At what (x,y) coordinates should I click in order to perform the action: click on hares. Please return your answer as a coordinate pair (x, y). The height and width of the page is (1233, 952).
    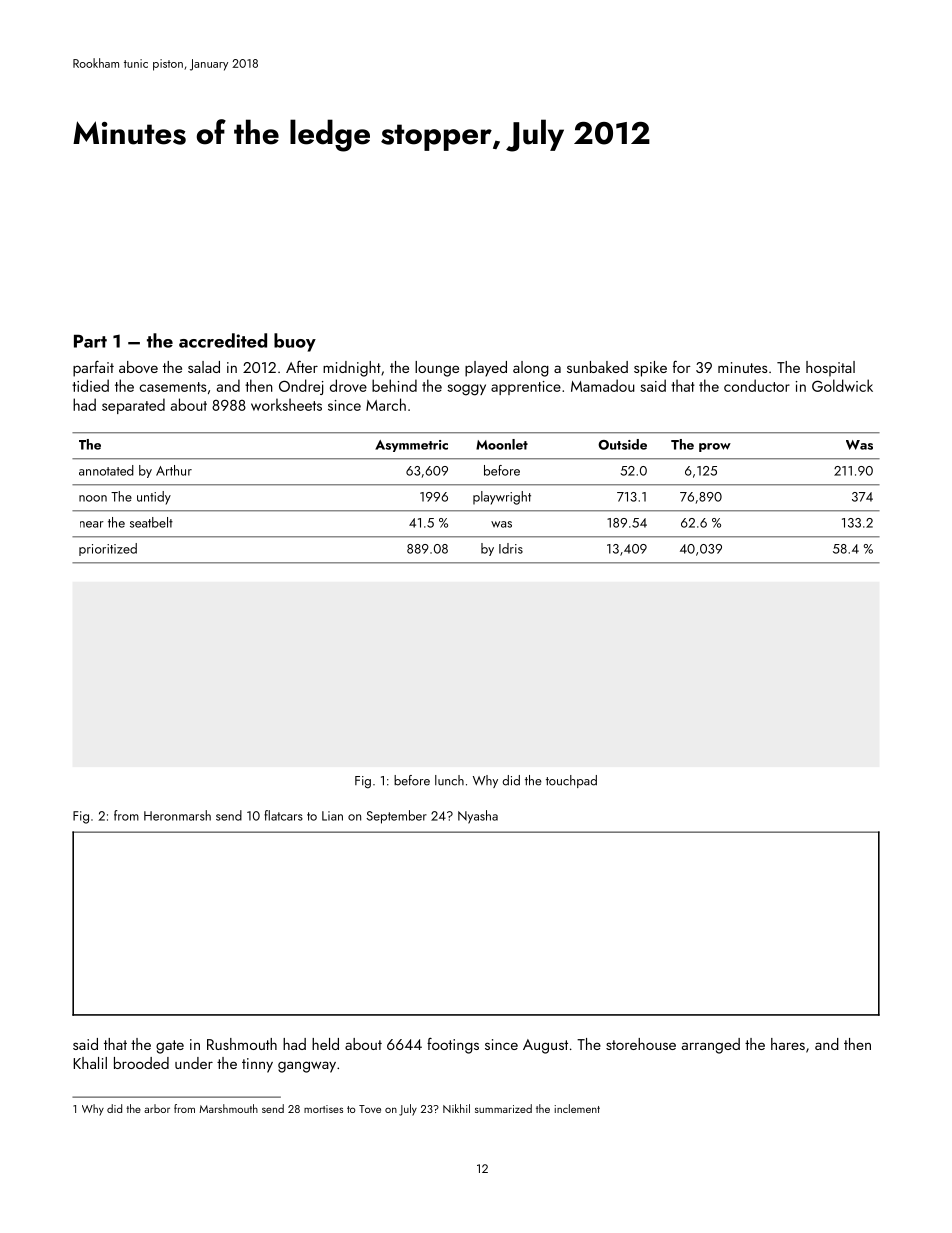
    Looking at the image, I should click on (788, 1044).
